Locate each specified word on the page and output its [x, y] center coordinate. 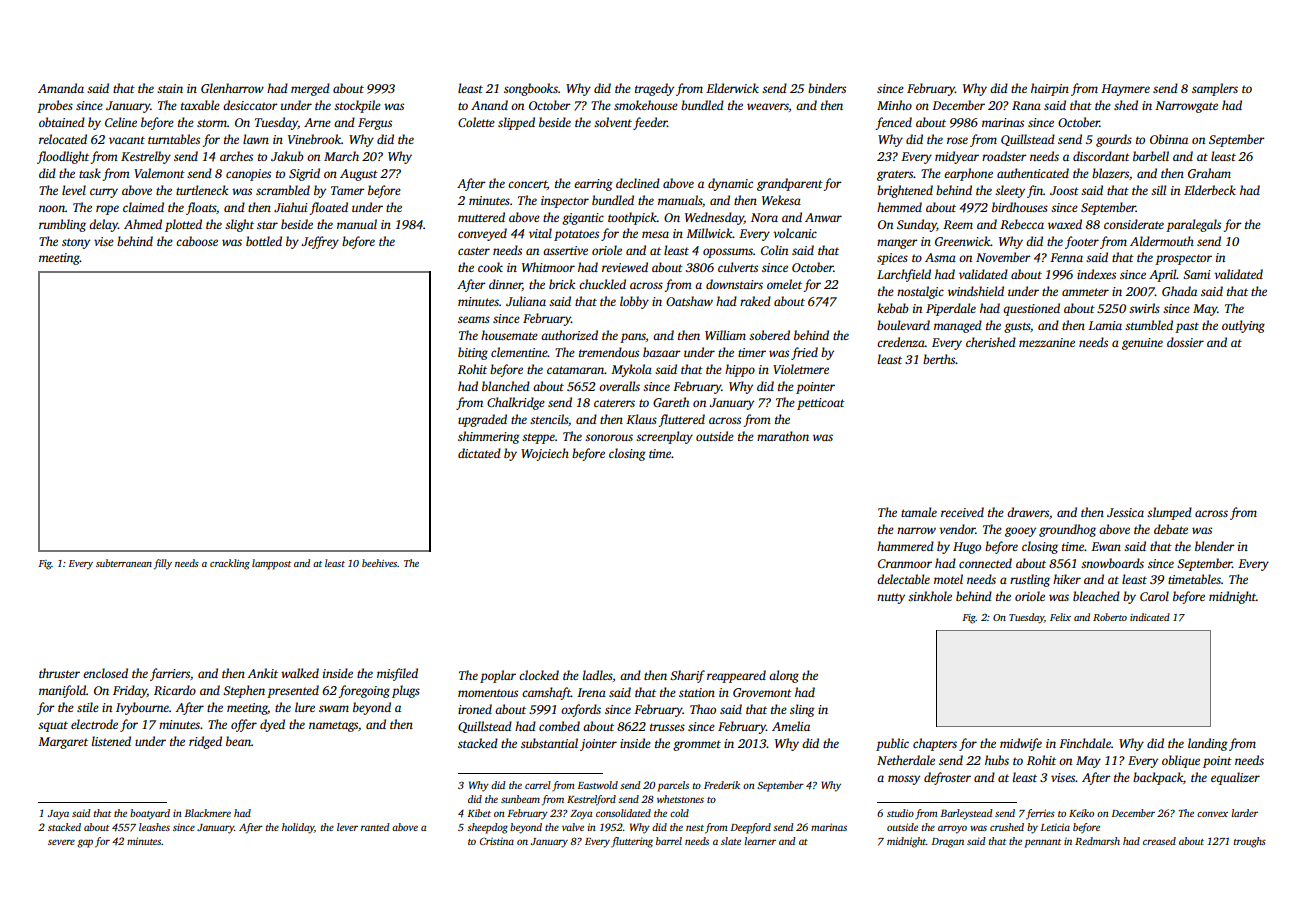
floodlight [63, 157]
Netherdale [906, 760]
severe [61, 842]
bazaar [662, 352]
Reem [958, 224]
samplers [1215, 89]
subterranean [124, 563]
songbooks [531, 89]
